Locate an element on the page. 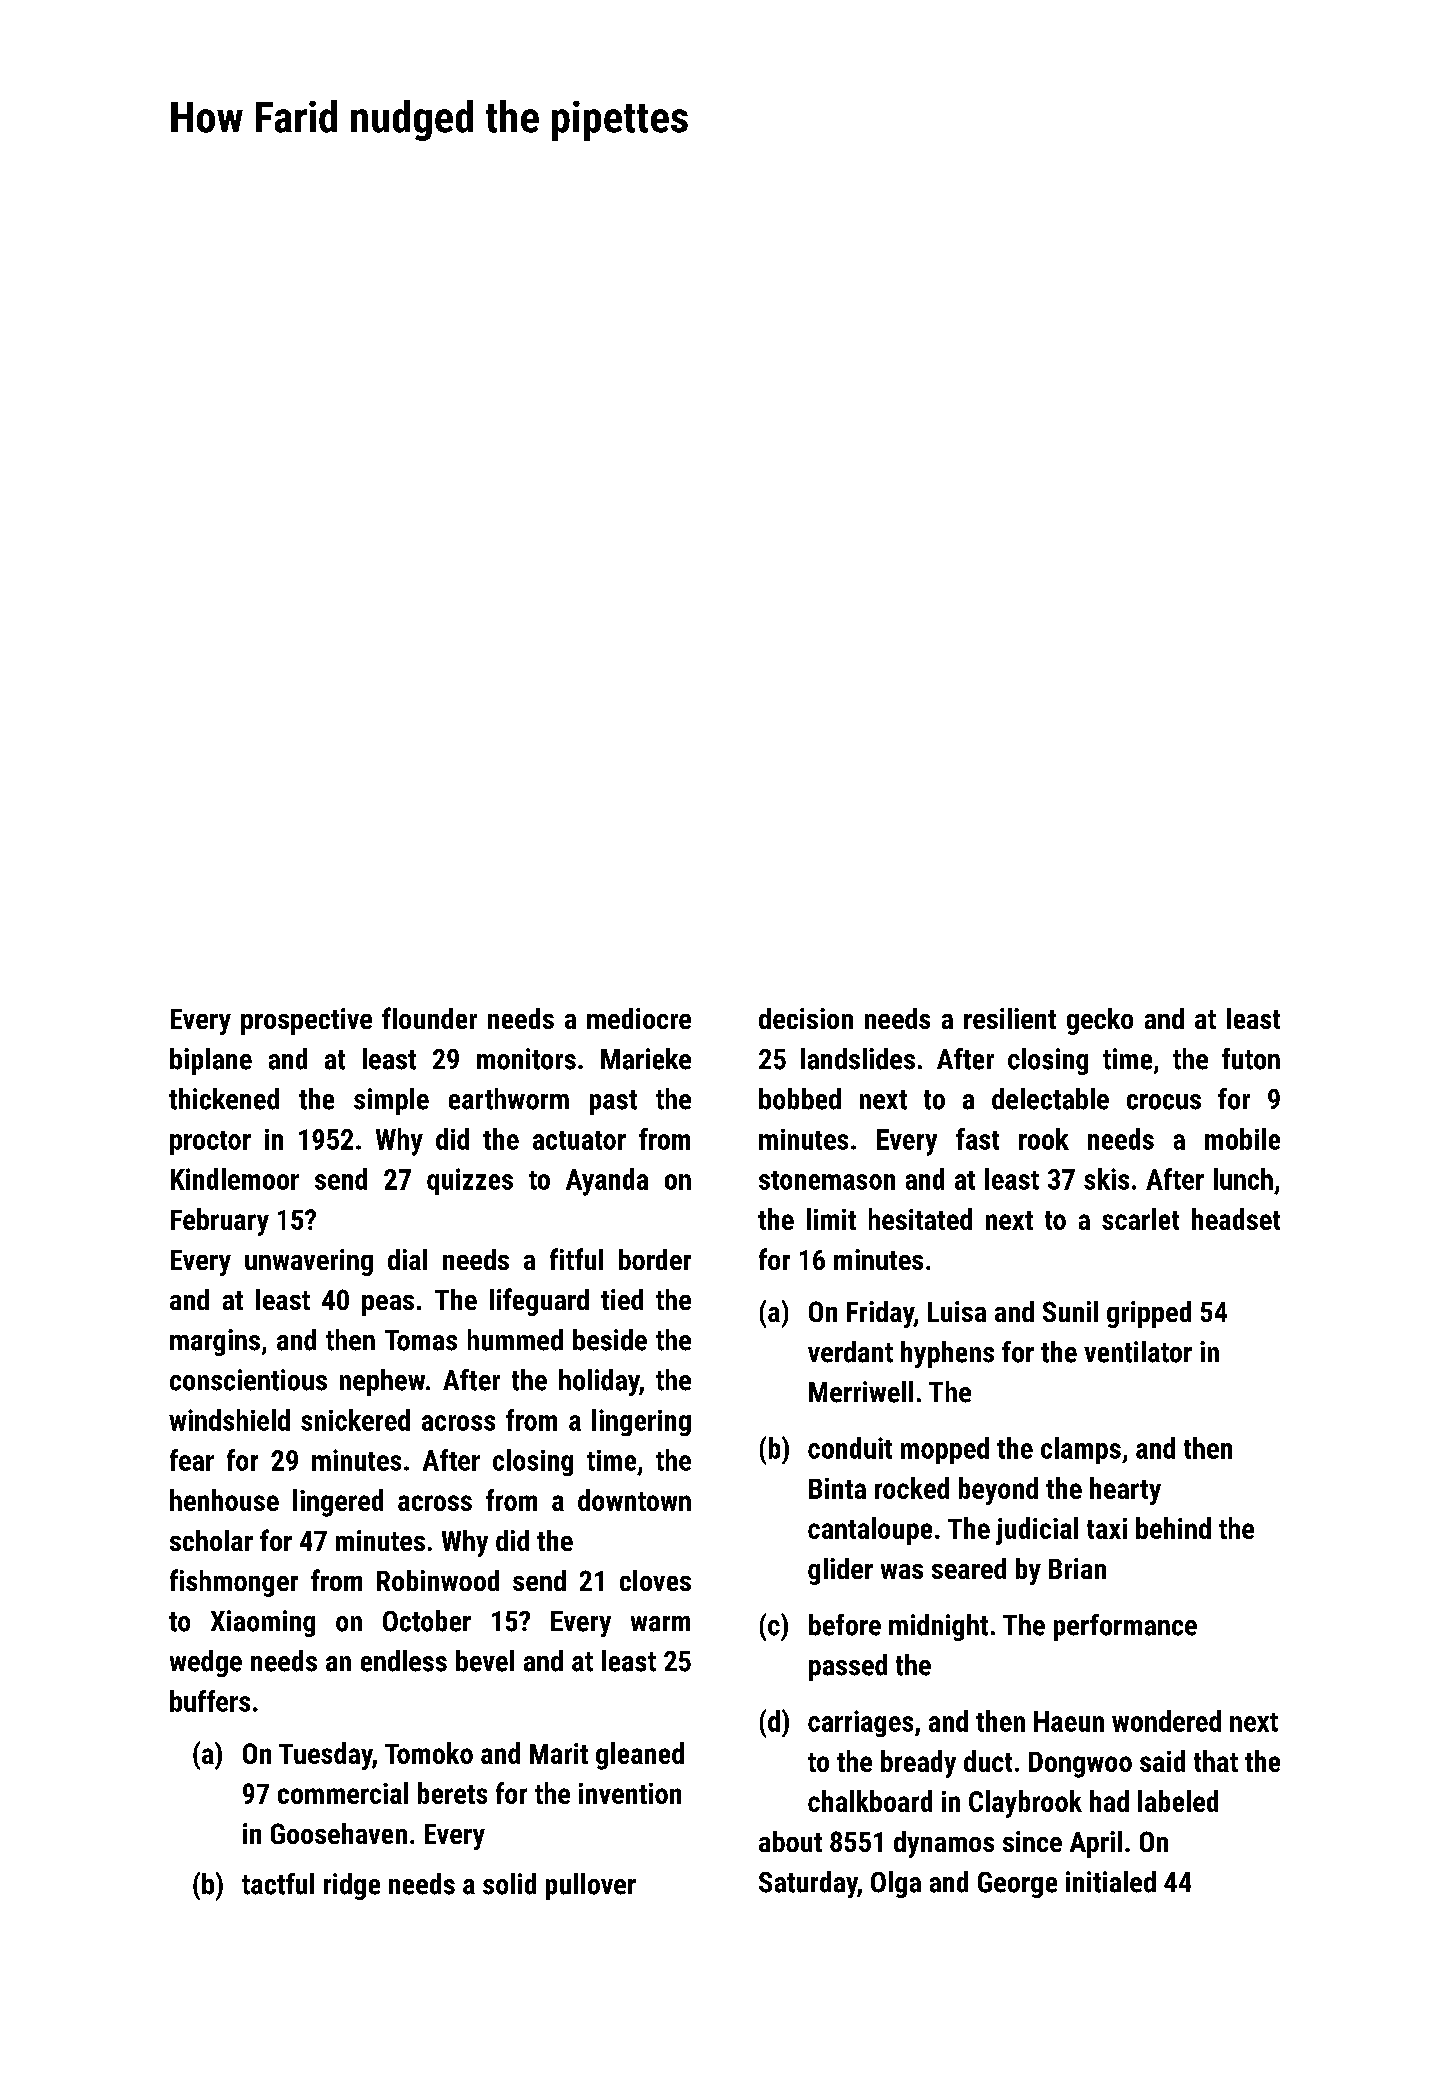 The height and width of the image is (2100, 1450). rocked is located at coordinates (912, 1488).
